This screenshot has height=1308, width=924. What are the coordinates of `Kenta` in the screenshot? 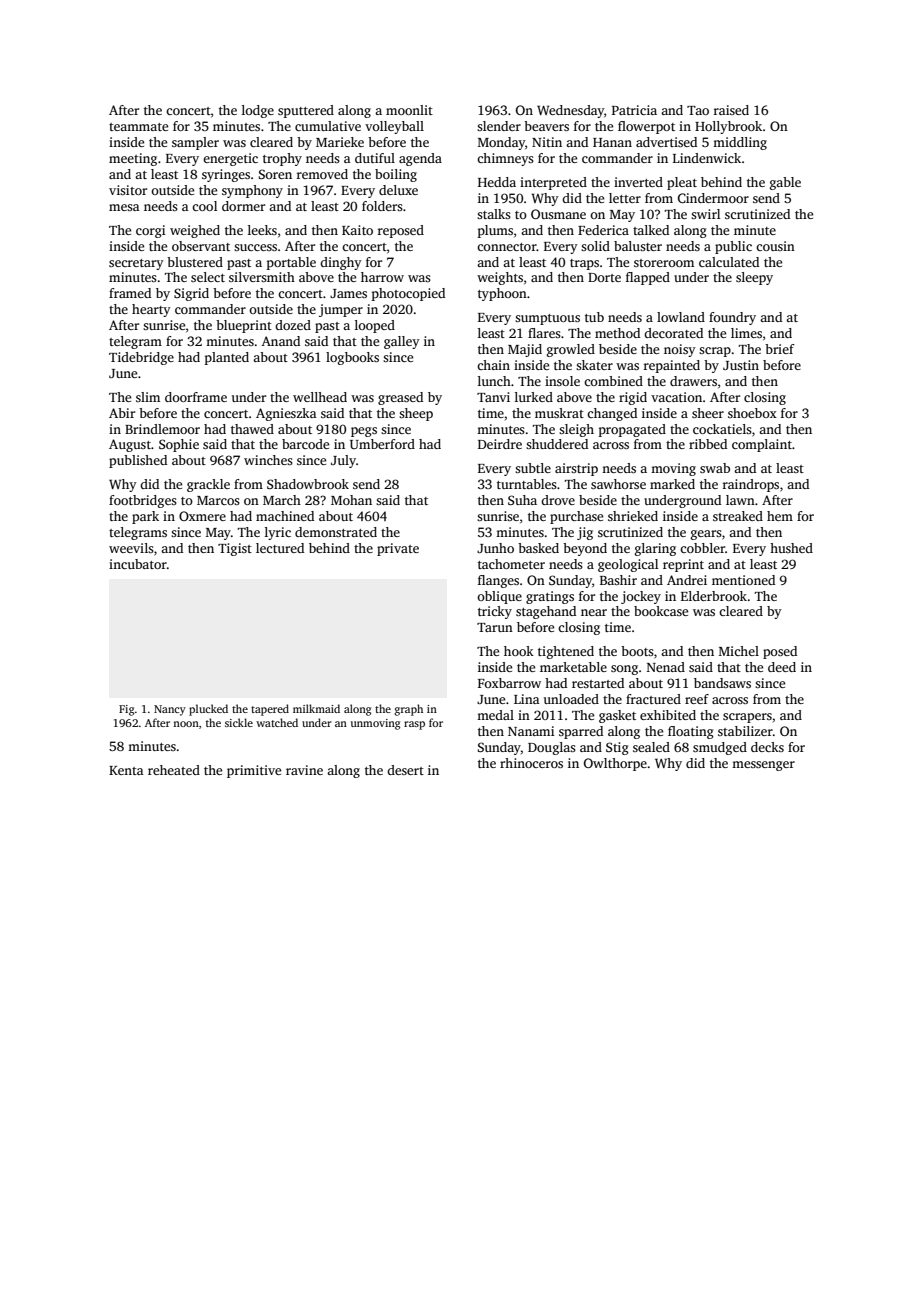 It's located at (126, 770).
